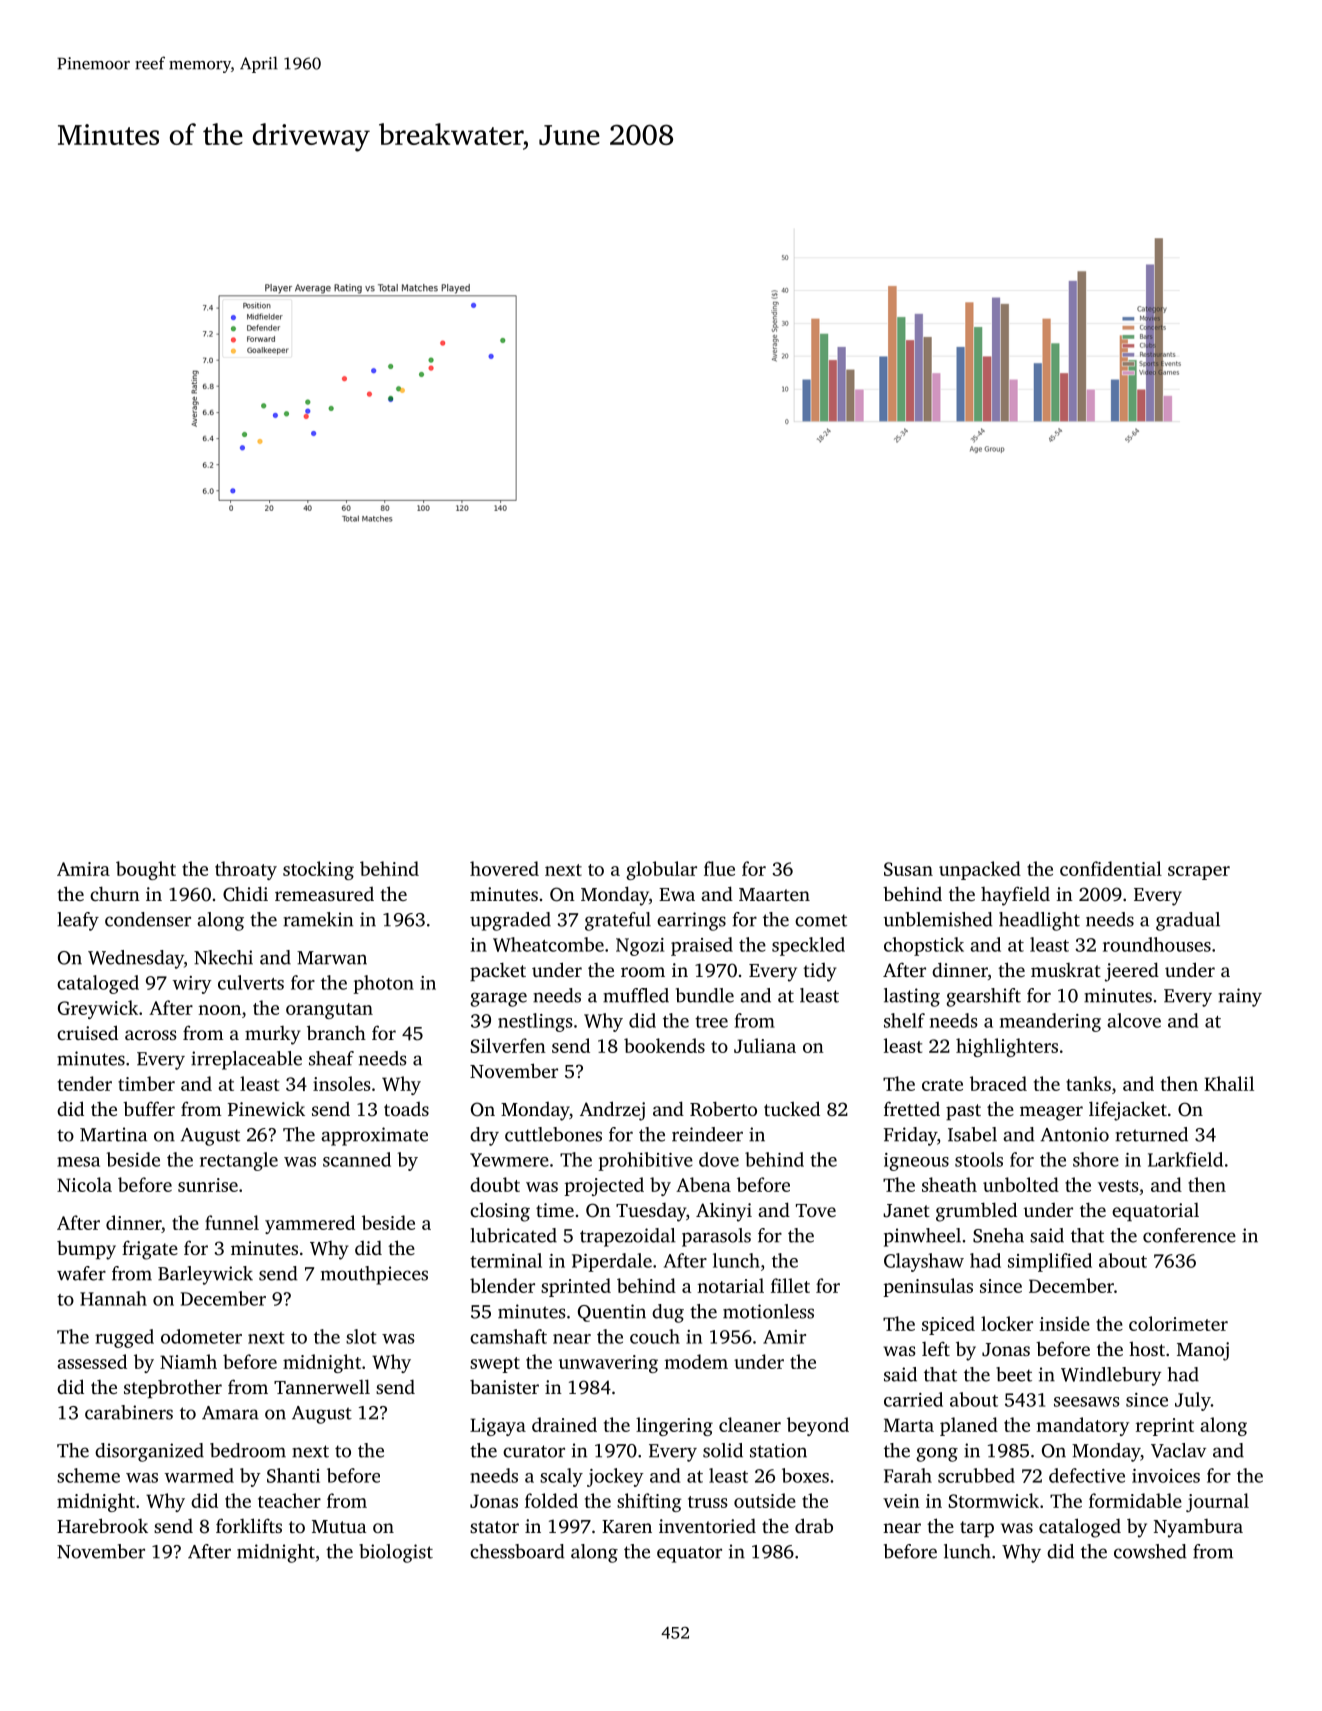 This screenshot has height=1711, width=1322. What do you see at coordinates (339, 1526) in the screenshot?
I see `Mutua` at bounding box center [339, 1526].
